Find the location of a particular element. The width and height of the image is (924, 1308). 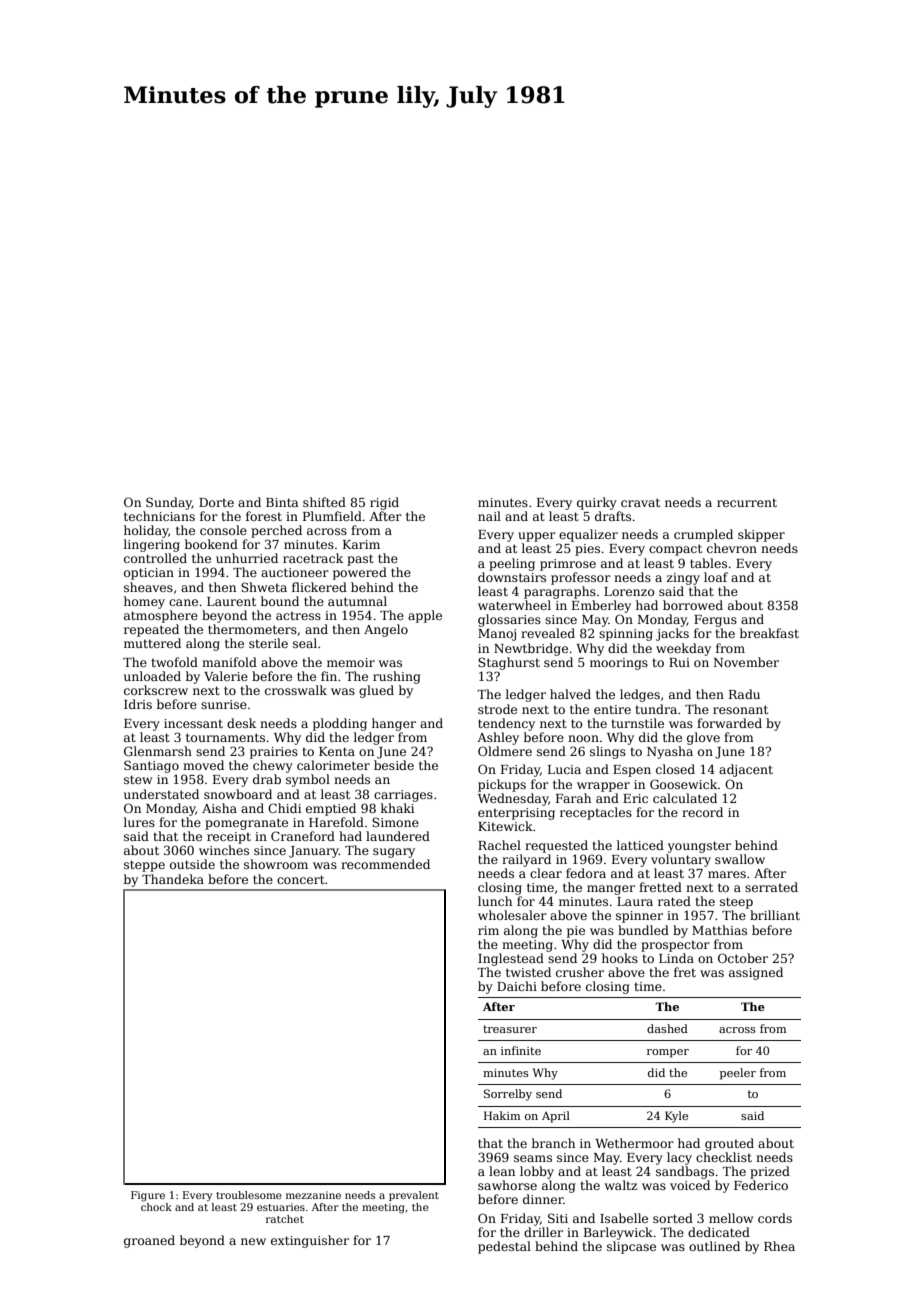

wholesaler is located at coordinates (512, 915).
